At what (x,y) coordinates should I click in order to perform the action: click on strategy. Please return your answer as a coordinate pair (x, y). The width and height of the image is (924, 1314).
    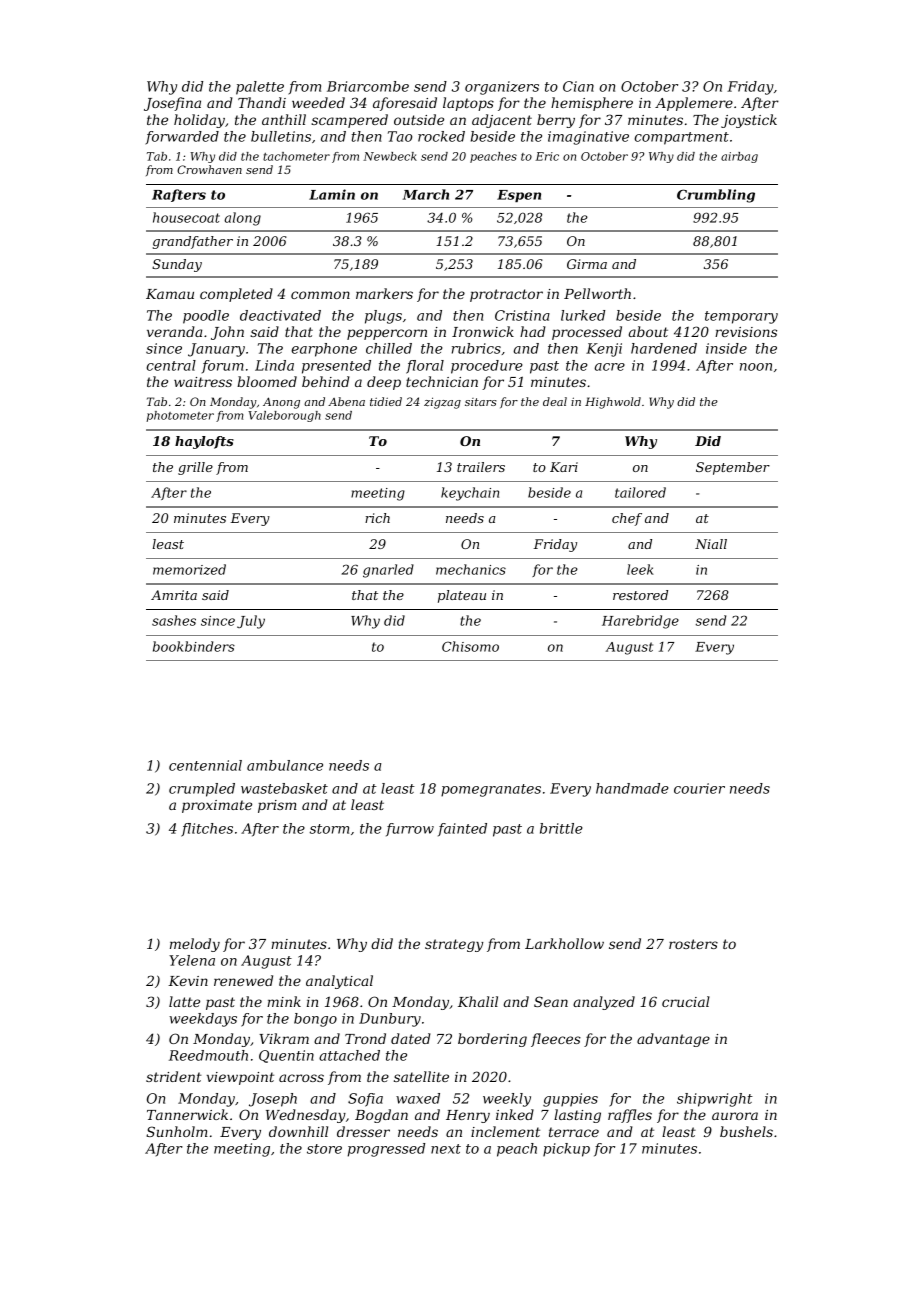
    Looking at the image, I should click on (454, 945).
